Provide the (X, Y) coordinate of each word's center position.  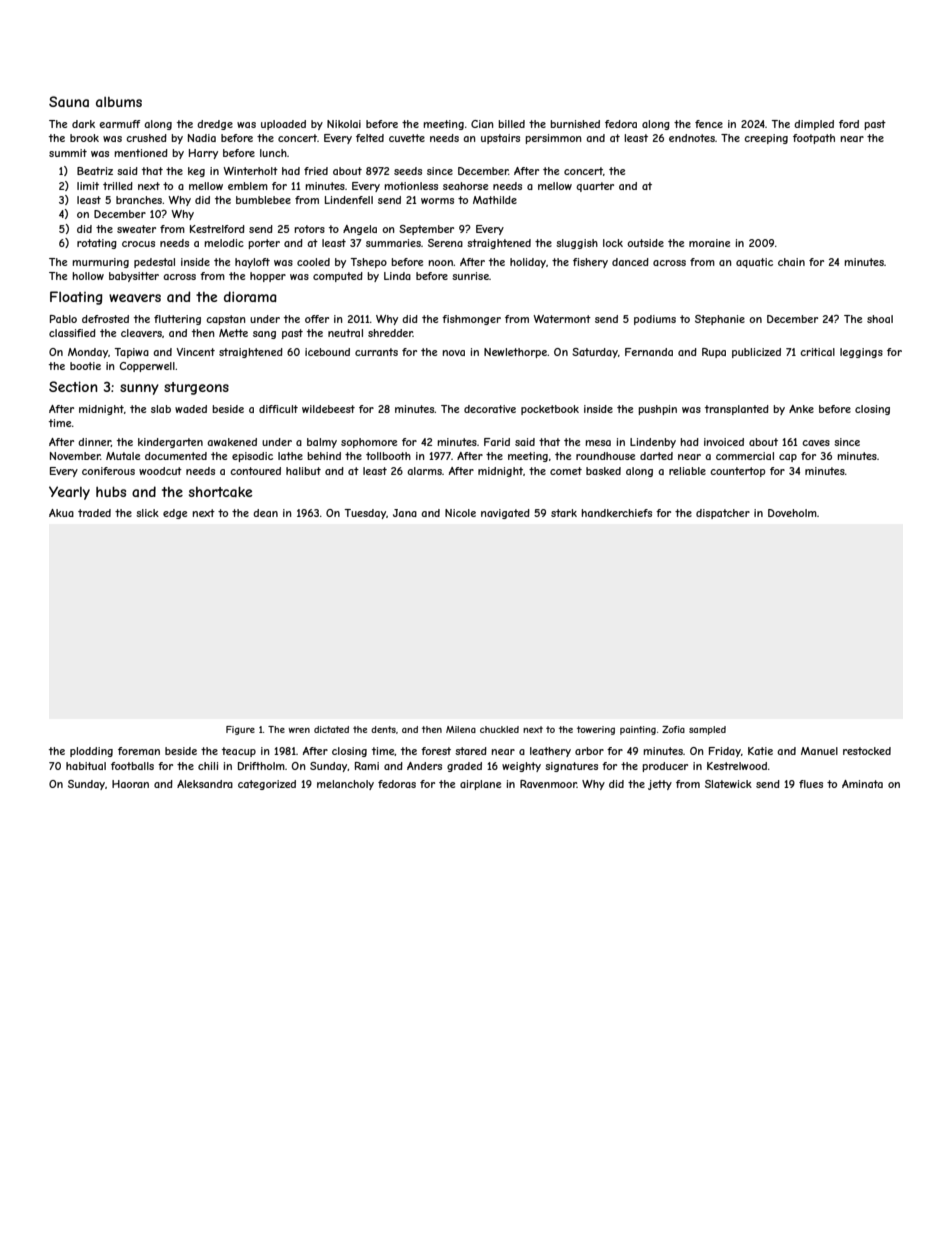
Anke (801, 409)
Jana (405, 513)
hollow (88, 276)
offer (317, 319)
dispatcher (723, 514)
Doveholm (792, 513)
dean (265, 513)
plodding (91, 752)
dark (83, 124)
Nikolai (344, 124)
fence (709, 124)
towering (596, 730)
